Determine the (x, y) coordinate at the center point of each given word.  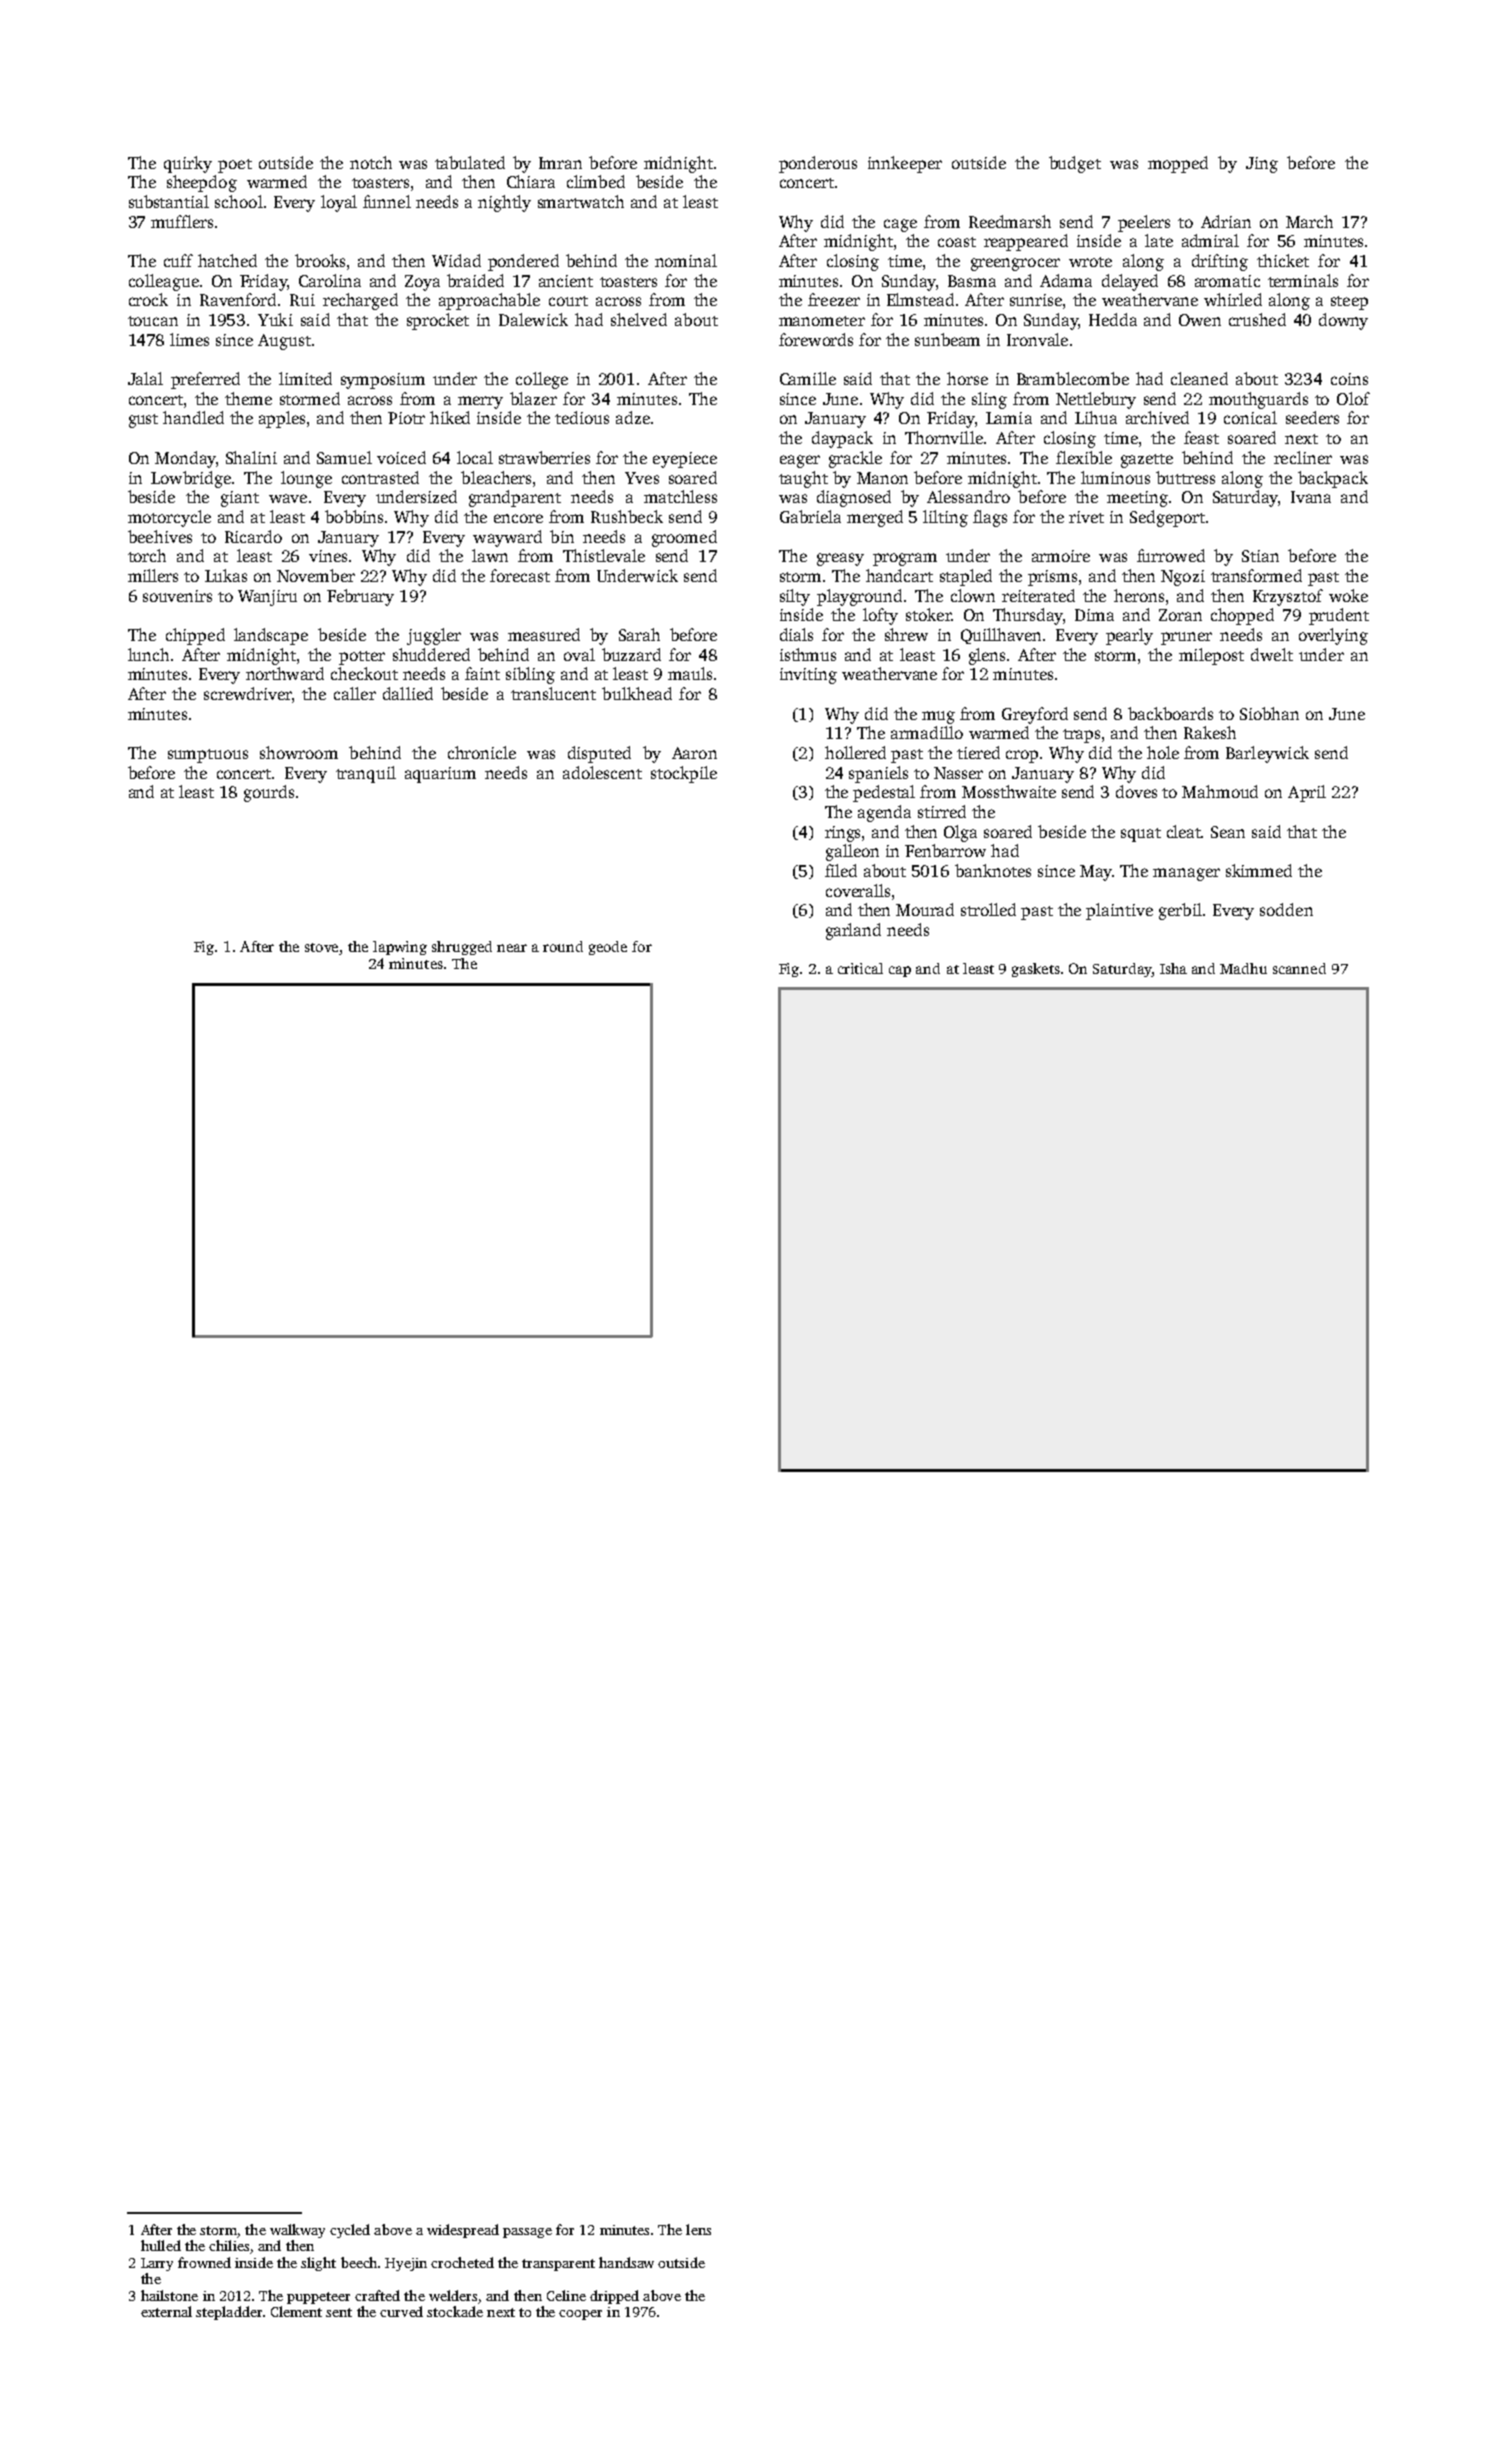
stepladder (229, 2313)
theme (248, 398)
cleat (1184, 831)
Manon (882, 478)
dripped (614, 2297)
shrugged (462, 948)
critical (860, 968)
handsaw (626, 2262)
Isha (1173, 968)
